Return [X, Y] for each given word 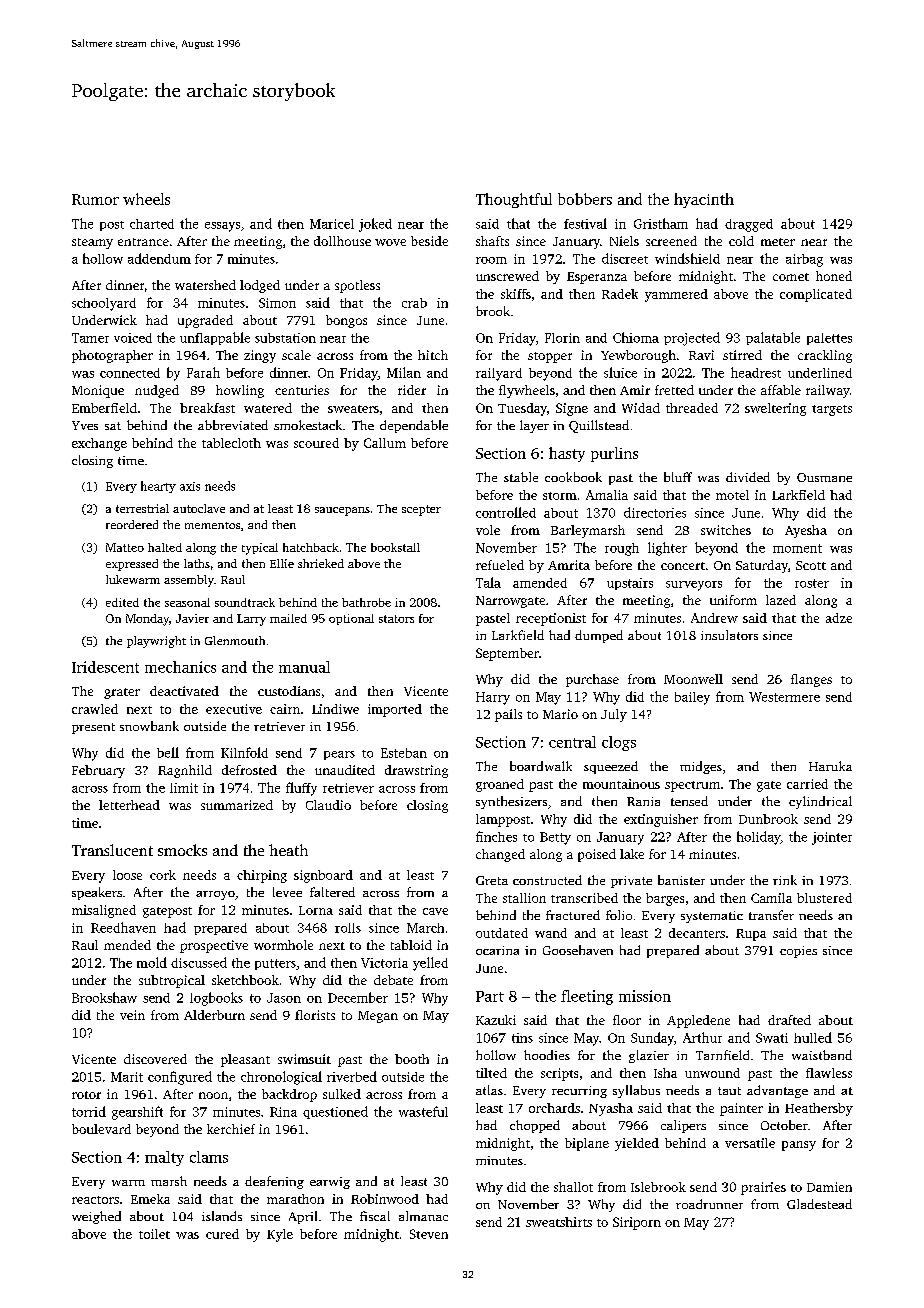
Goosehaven [578, 950]
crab [414, 303]
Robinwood [385, 1199]
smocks [182, 850]
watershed [205, 285]
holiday [759, 838]
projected [692, 339]
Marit [127, 1077]
